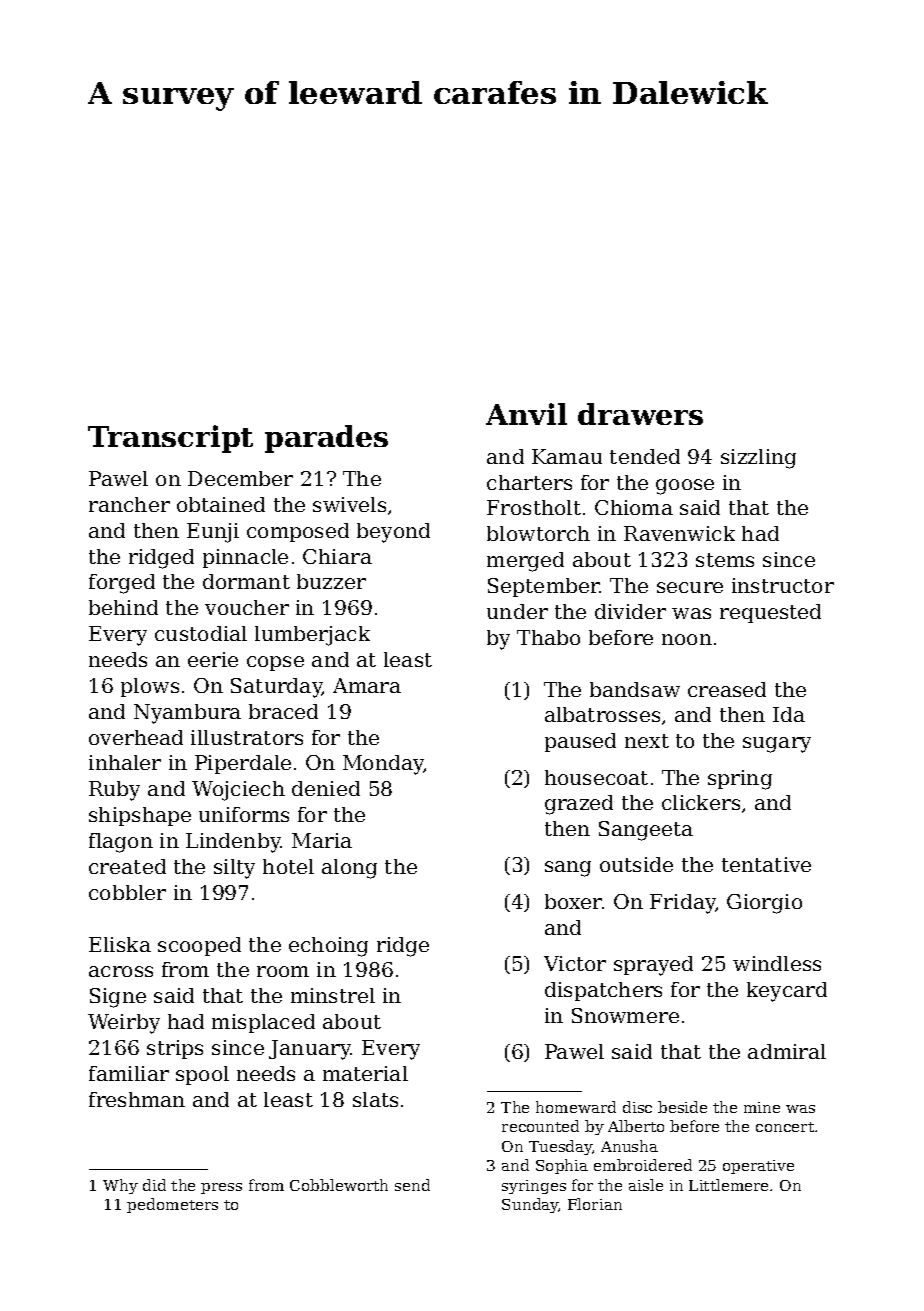 The height and width of the screenshot is (1311, 924). What do you see at coordinates (240, 478) in the screenshot?
I see `December` at bounding box center [240, 478].
